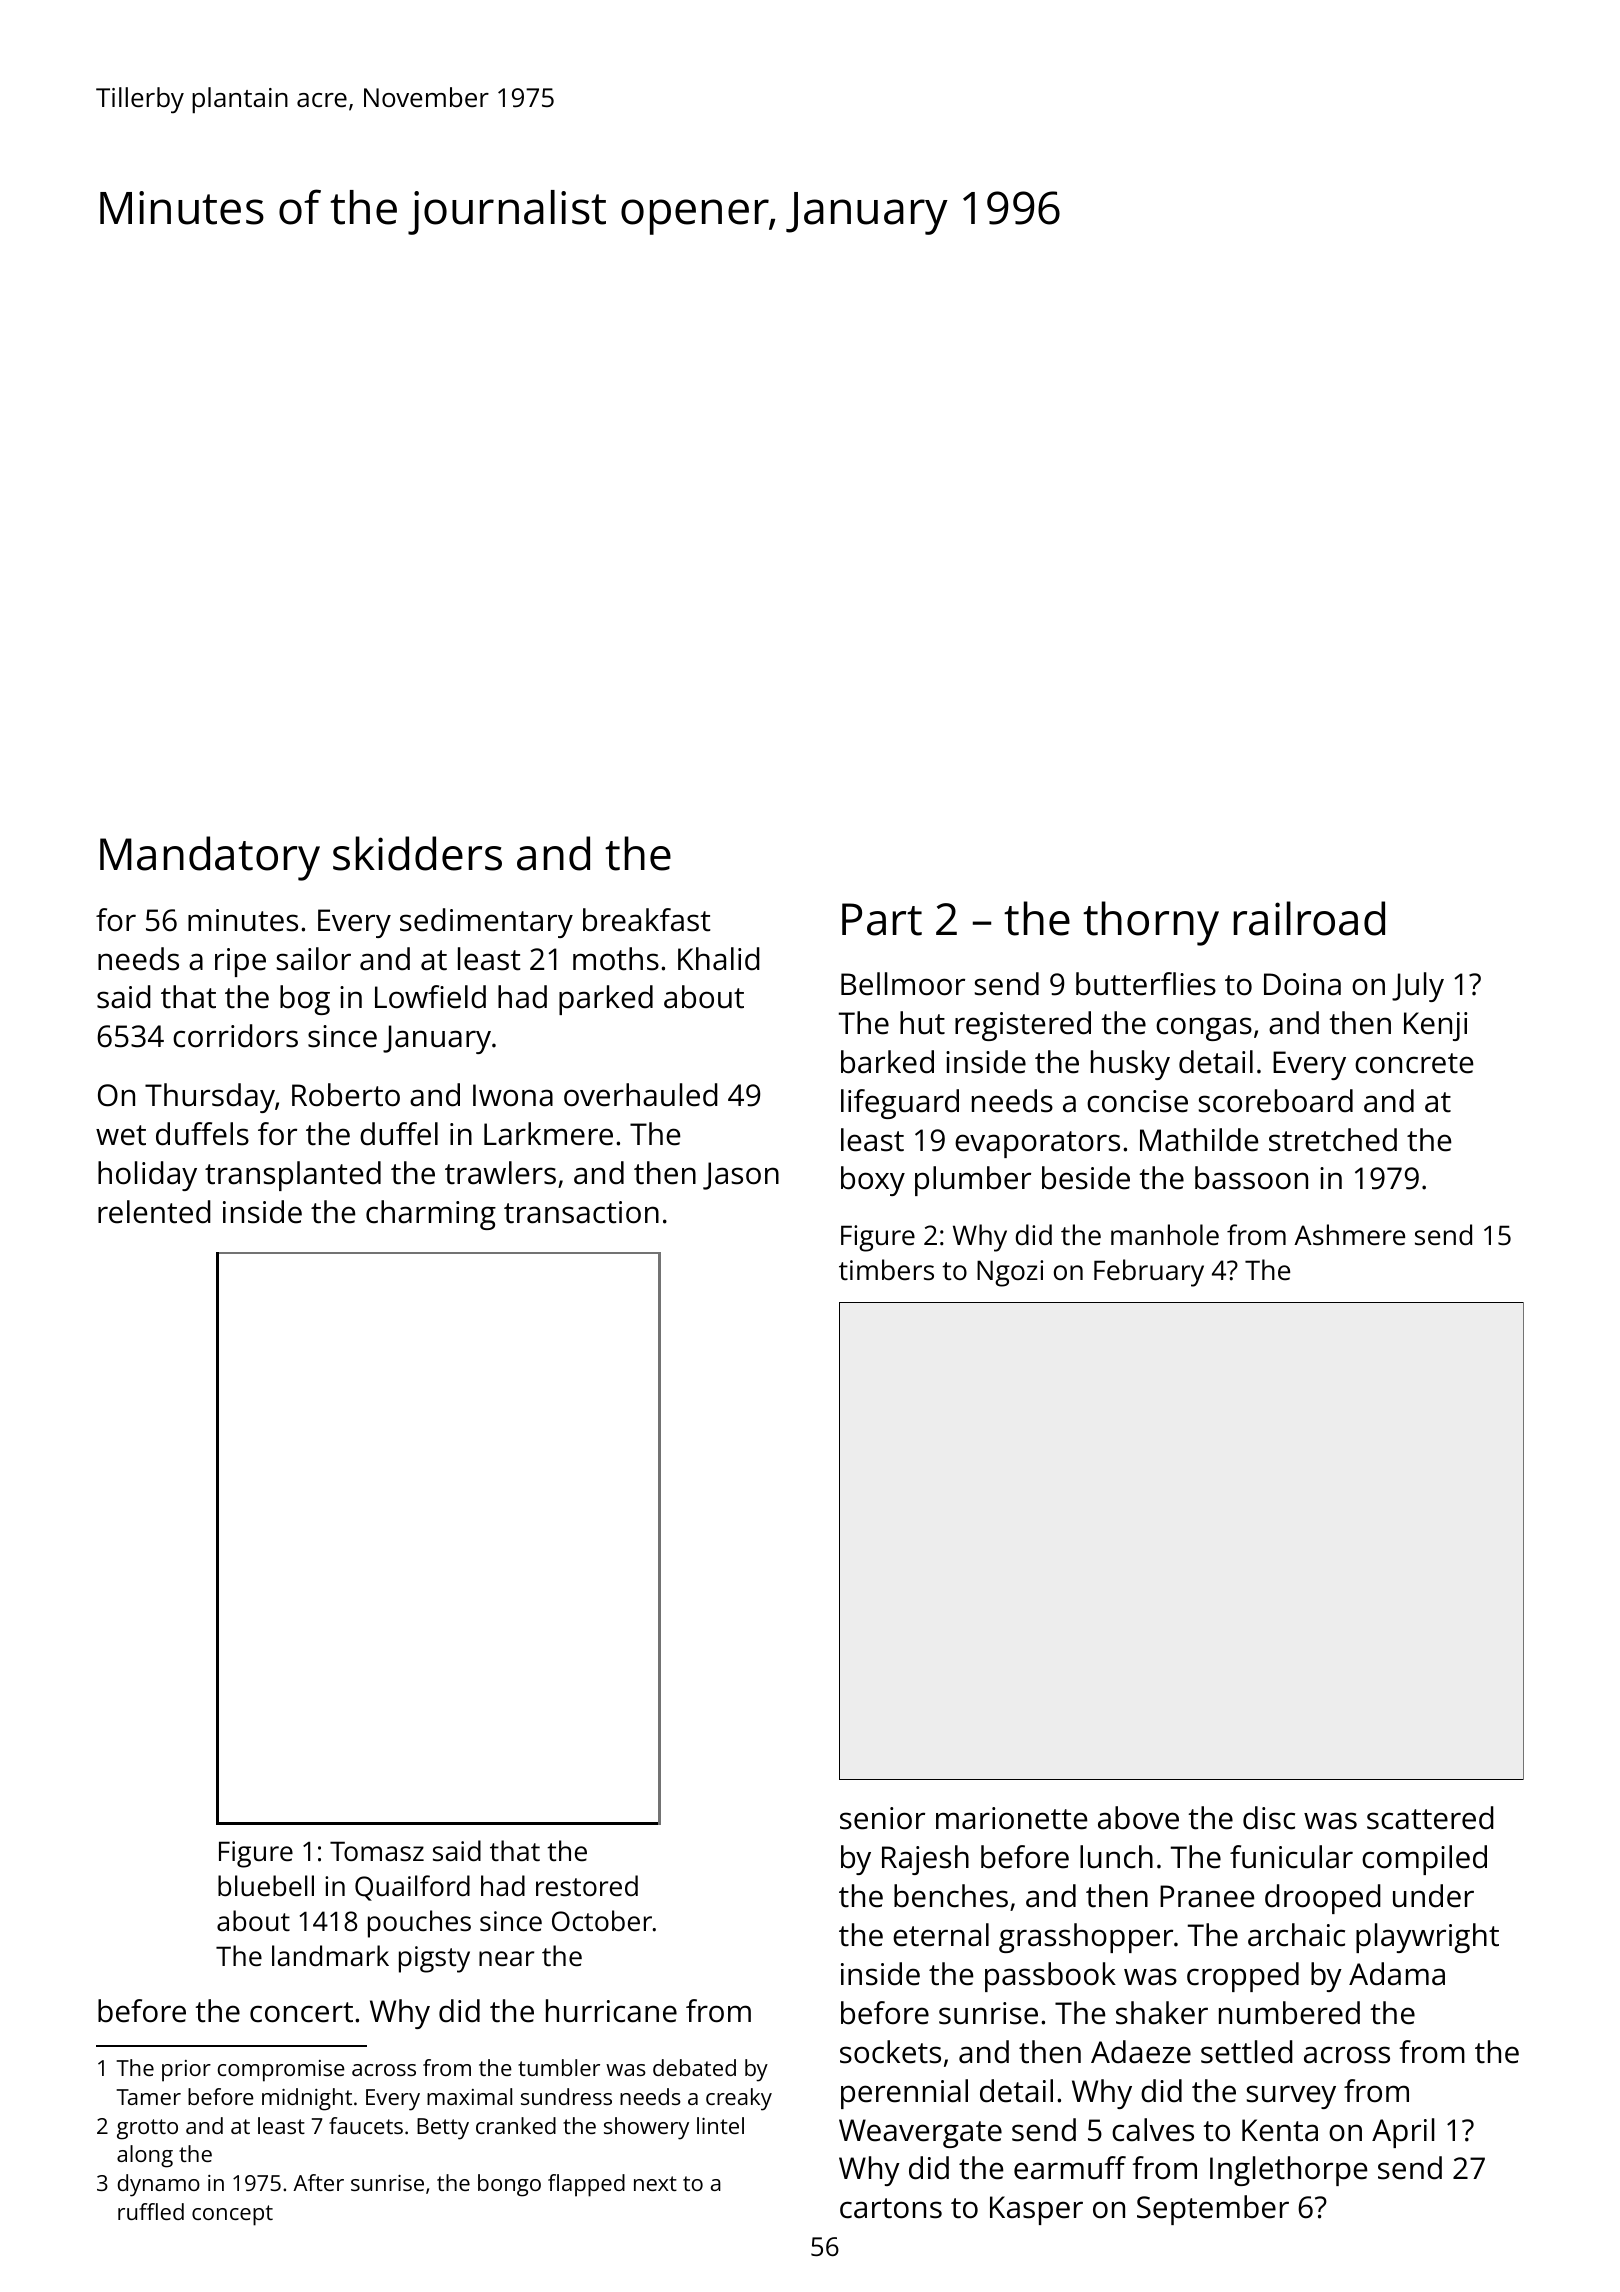  Describe the element at coordinates (616, 959) in the screenshot. I see `moths` at that location.
